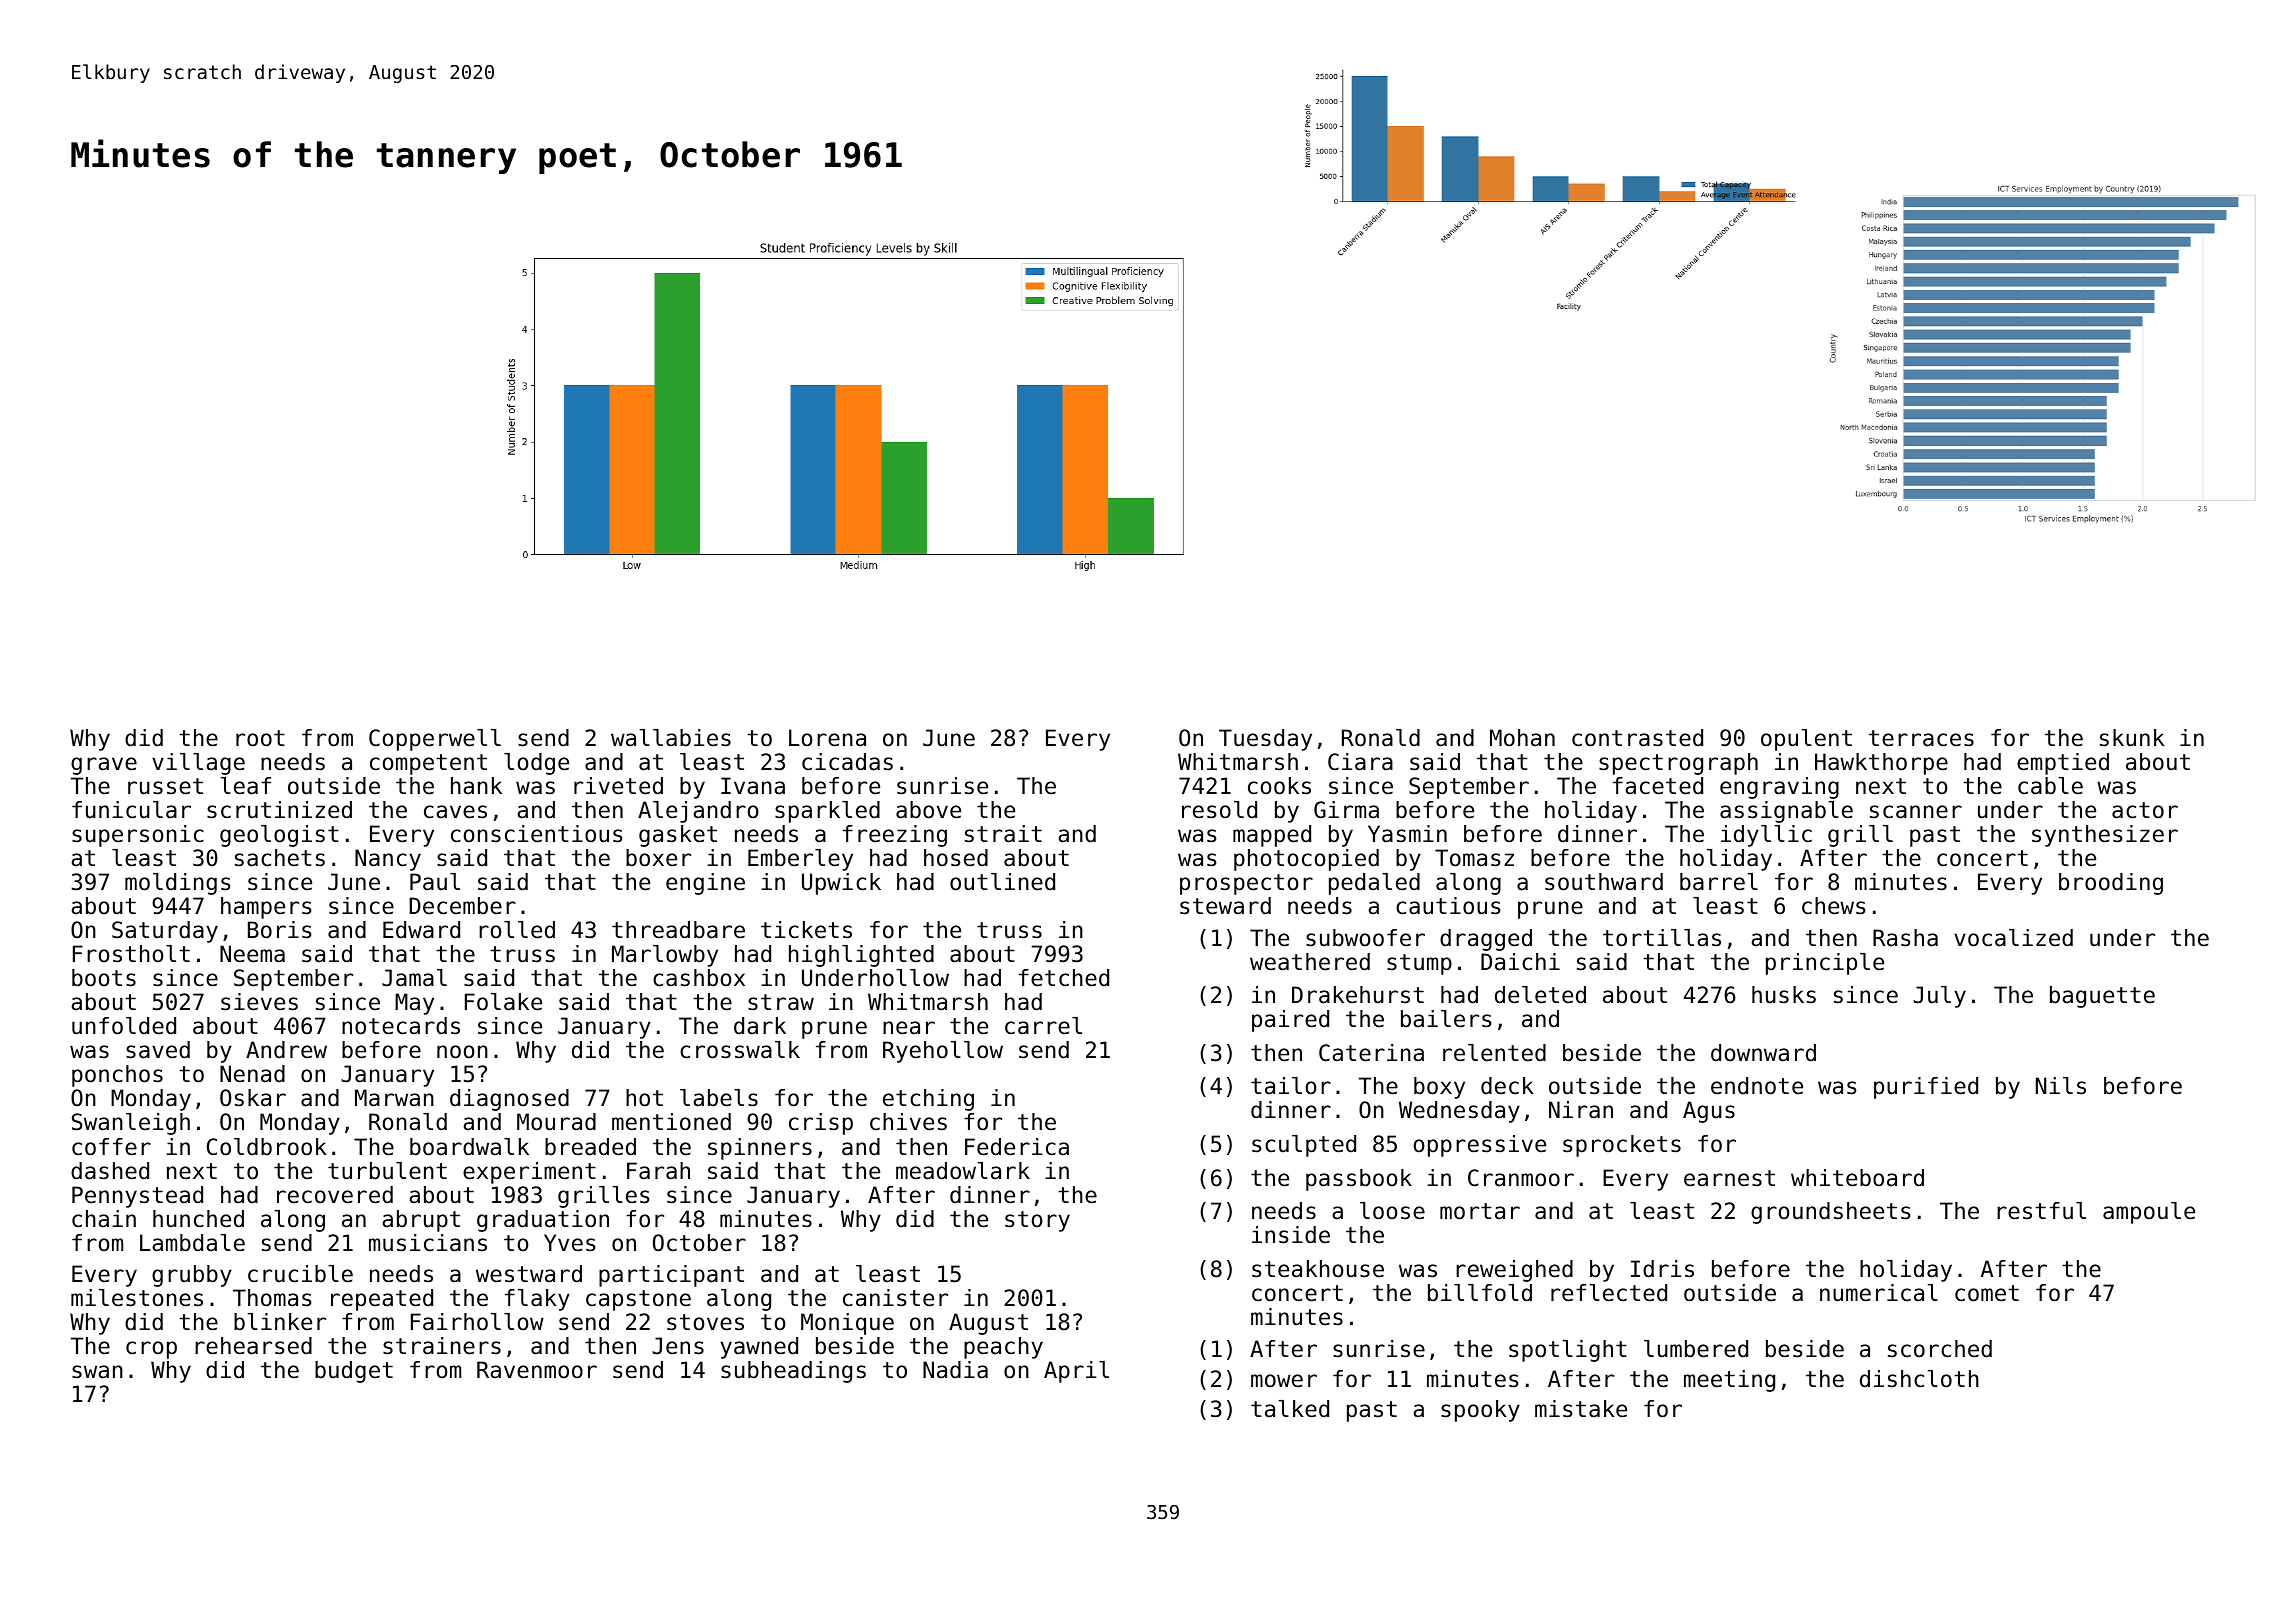 Image resolution: width=2292 pixels, height=1620 pixels. I want to click on vocalized, so click(2013, 938).
